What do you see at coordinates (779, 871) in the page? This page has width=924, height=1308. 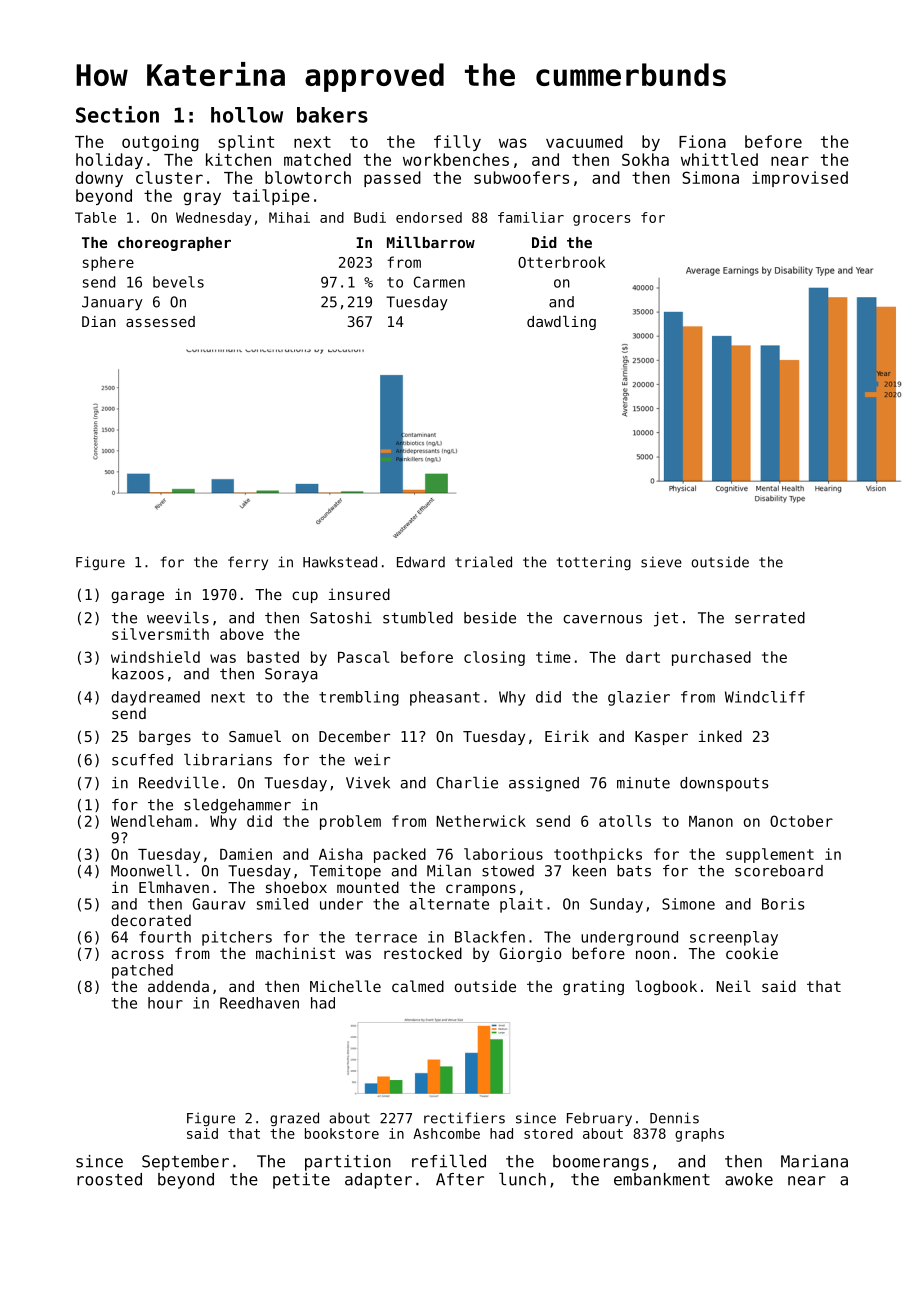 I see `scoreboard` at bounding box center [779, 871].
